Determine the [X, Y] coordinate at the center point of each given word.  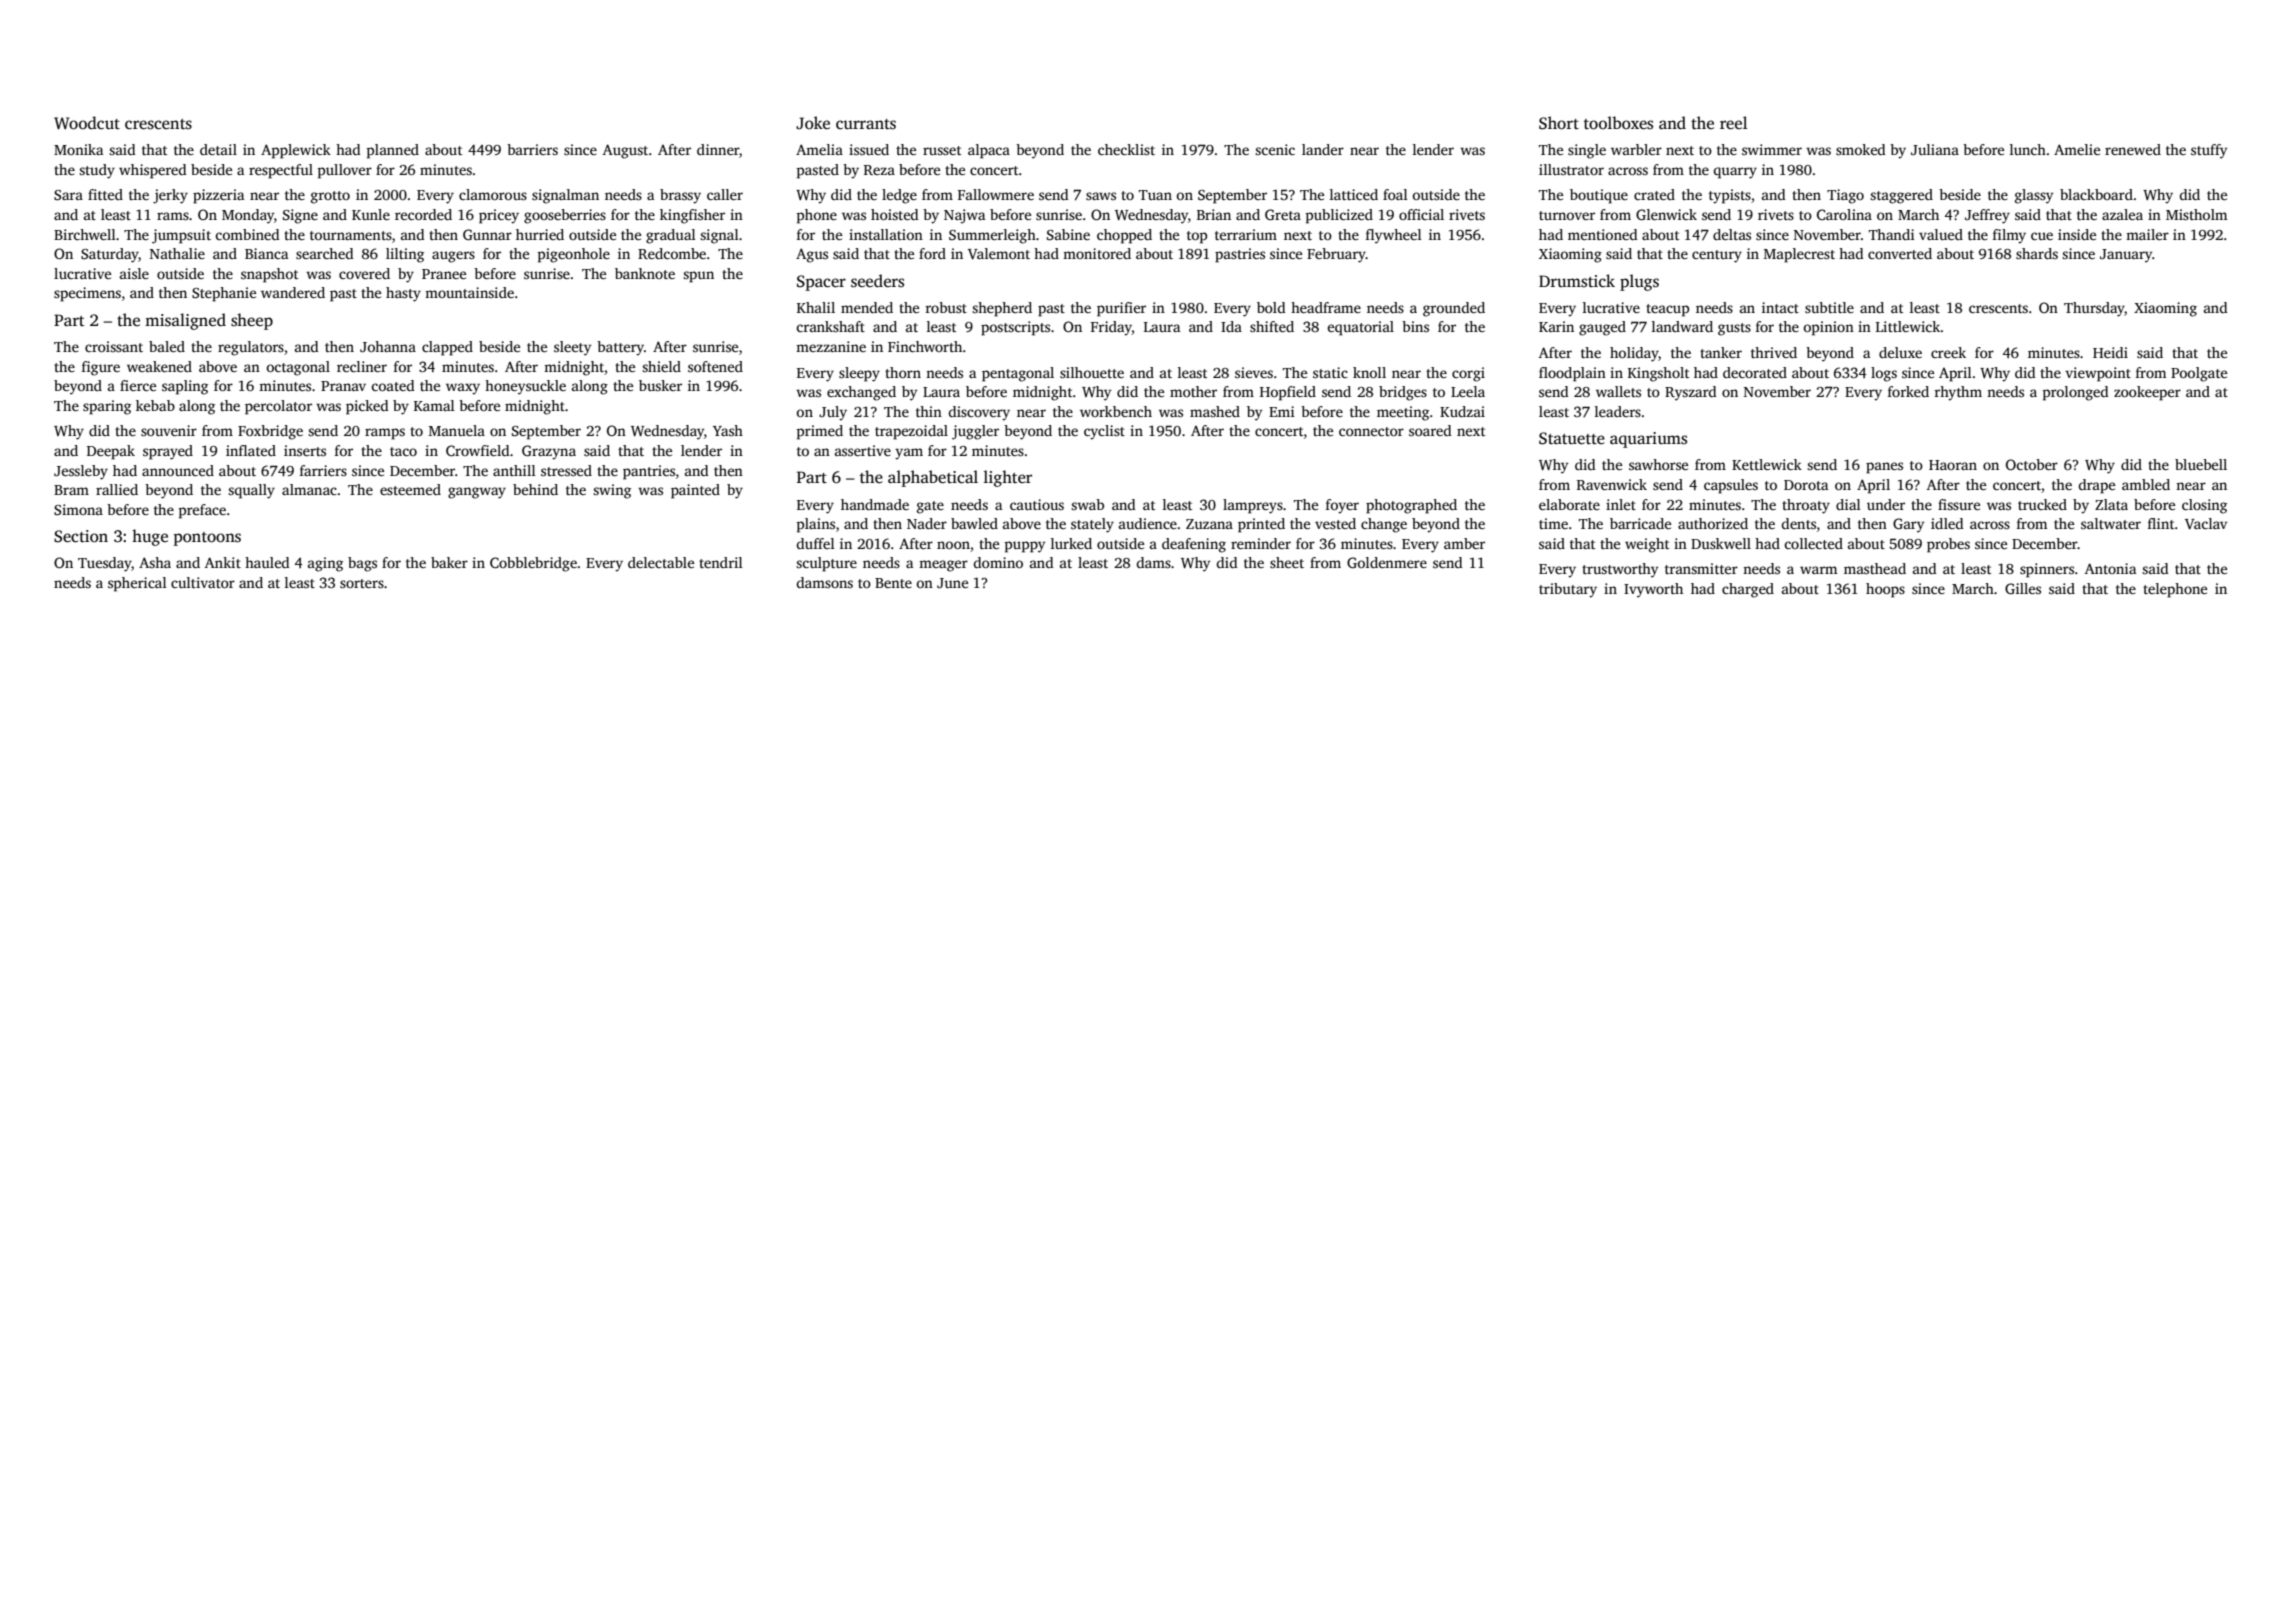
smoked [1861, 149]
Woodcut [87, 123]
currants [866, 124]
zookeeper [2147, 393]
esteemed [410, 489]
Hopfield [1288, 393]
